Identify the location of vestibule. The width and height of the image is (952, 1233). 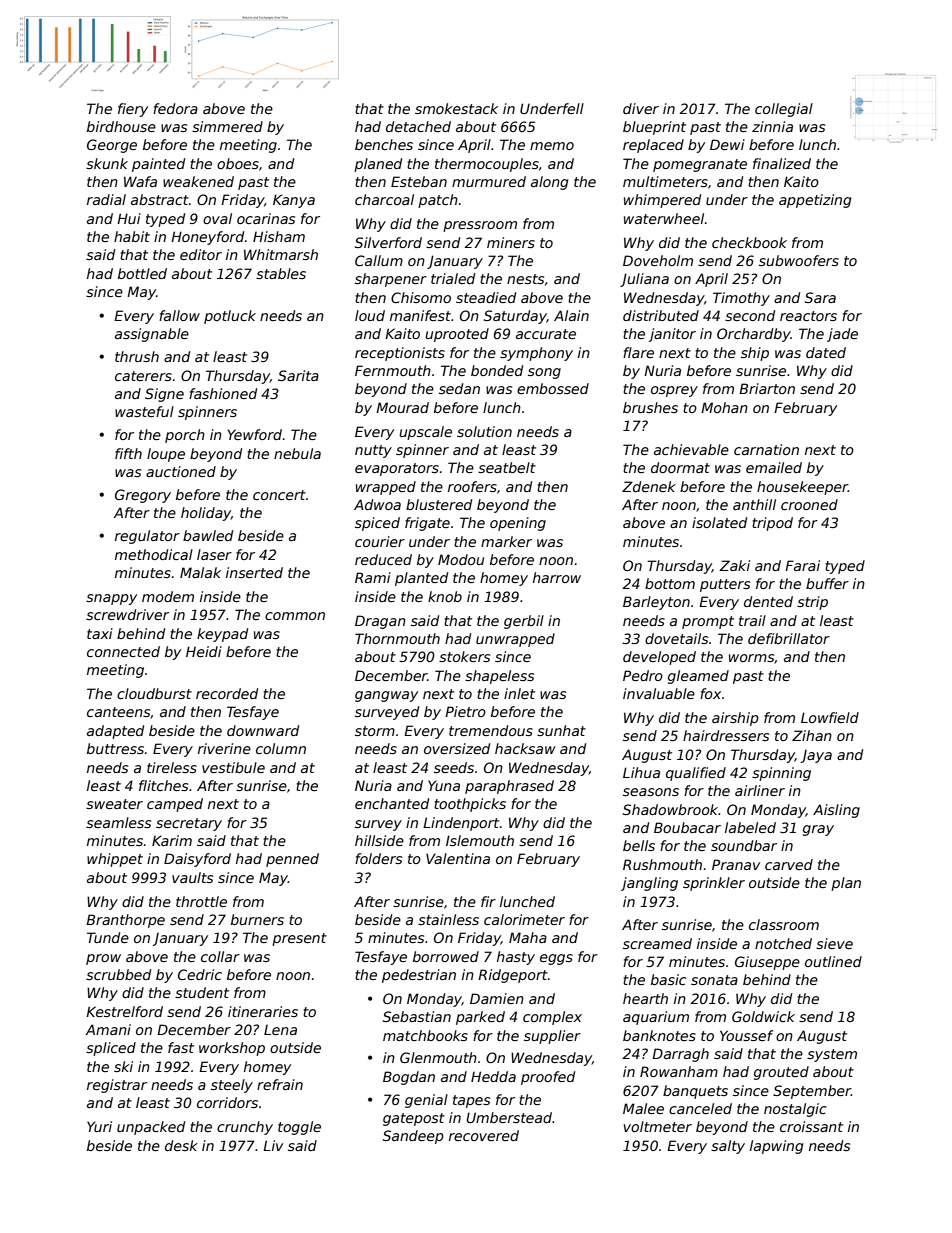
(233, 767).
